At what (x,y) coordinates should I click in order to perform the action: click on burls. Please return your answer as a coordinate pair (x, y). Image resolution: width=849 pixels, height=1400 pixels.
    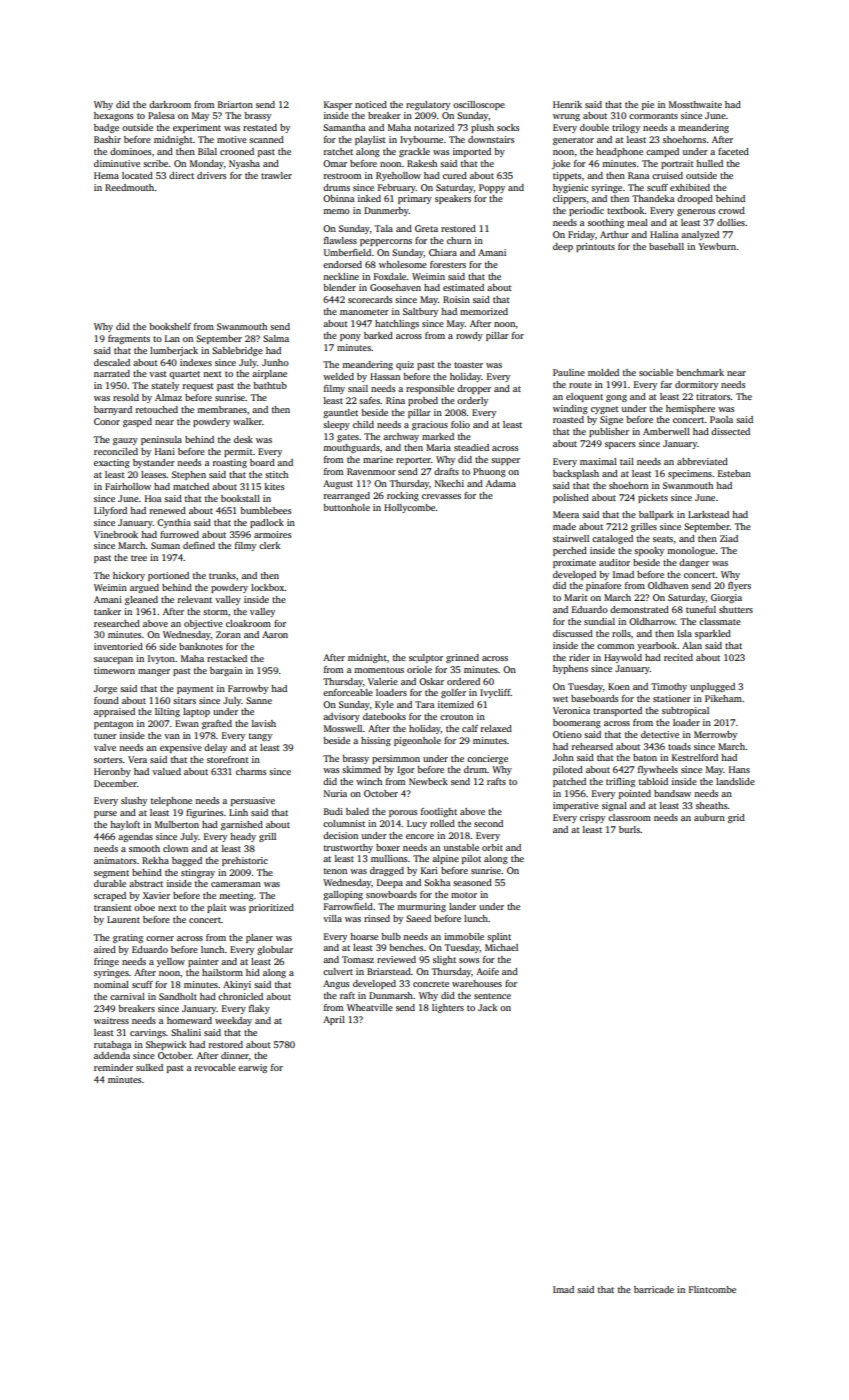
    Looking at the image, I should click on (629, 829).
